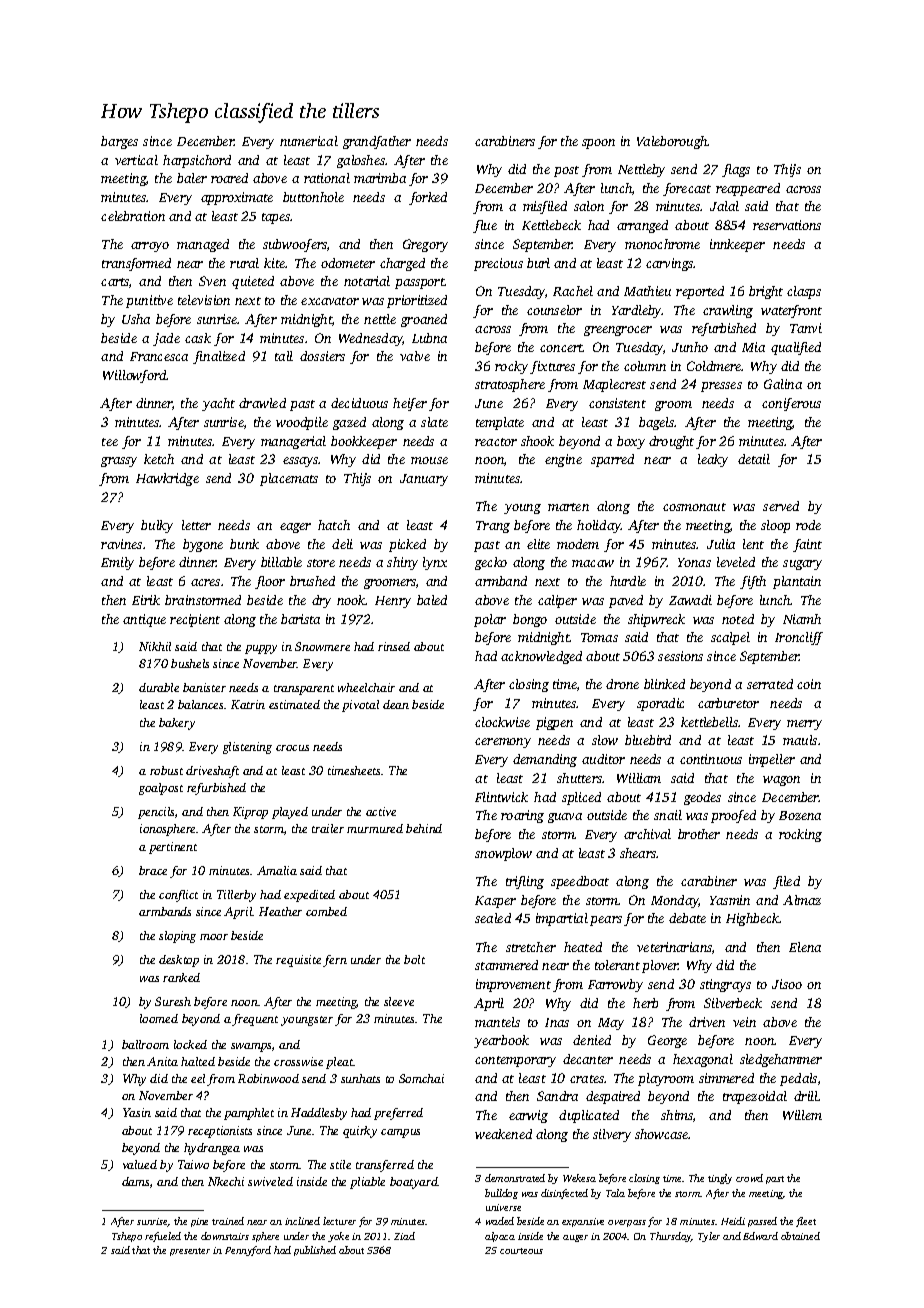 This screenshot has height=1308, width=924. I want to click on durable, so click(159, 687).
